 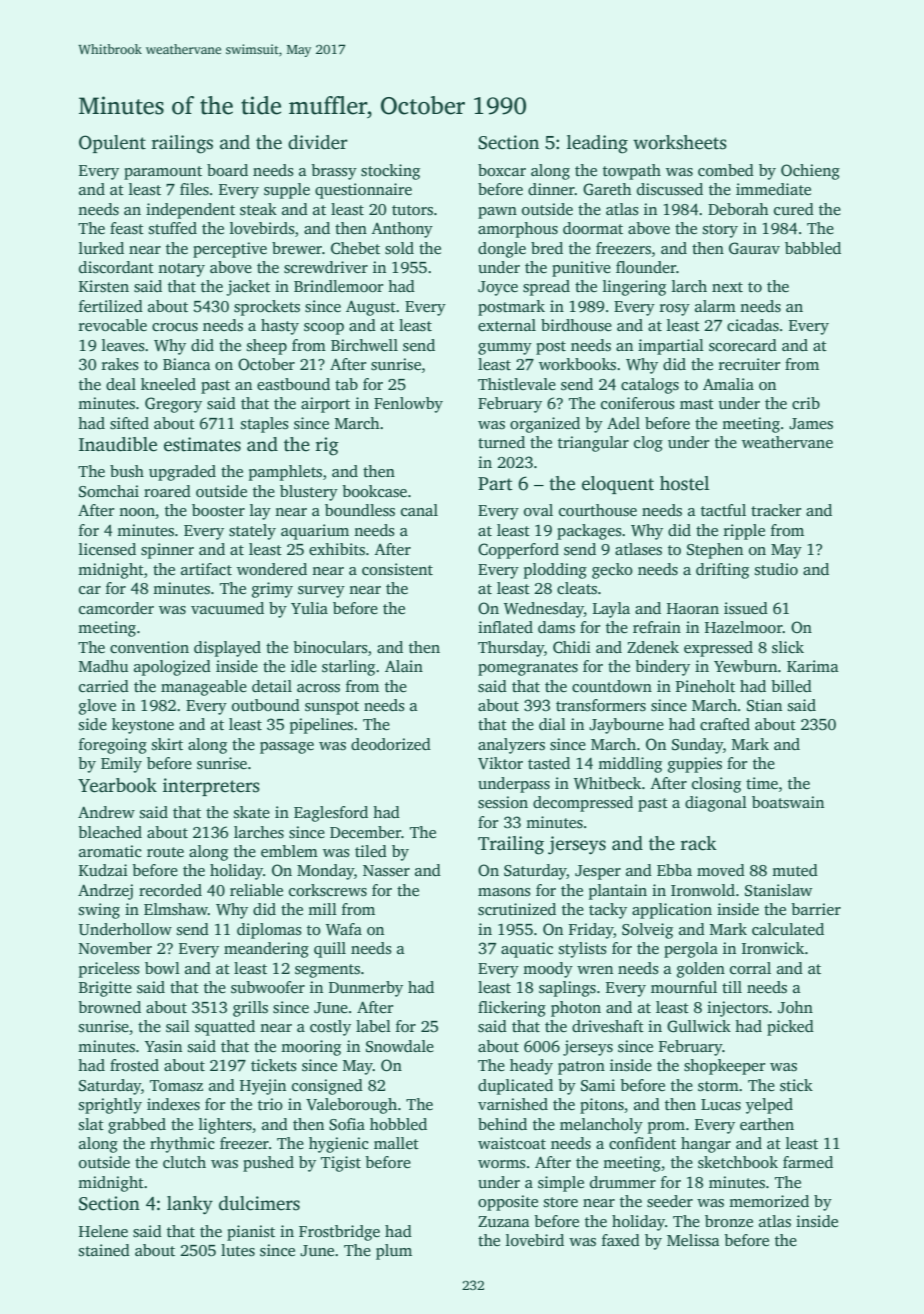 What do you see at coordinates (170, 890) in the screenshot?
I see `recorded` at bounding box center [170, 890].
